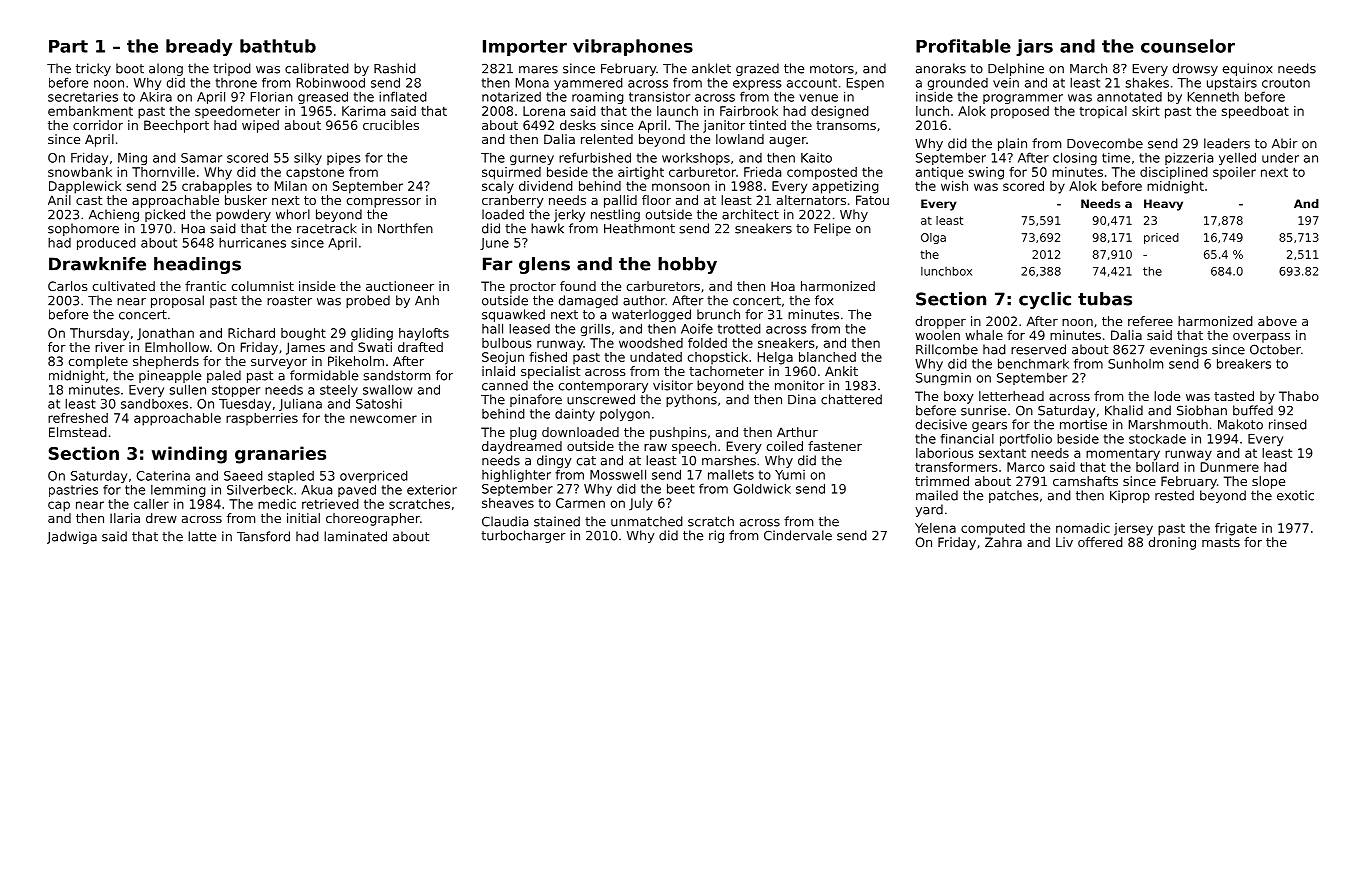  What do you see at coordinates (1163, 205) in the image?
I see `Heavy` at bounding box center [1163, 205].
